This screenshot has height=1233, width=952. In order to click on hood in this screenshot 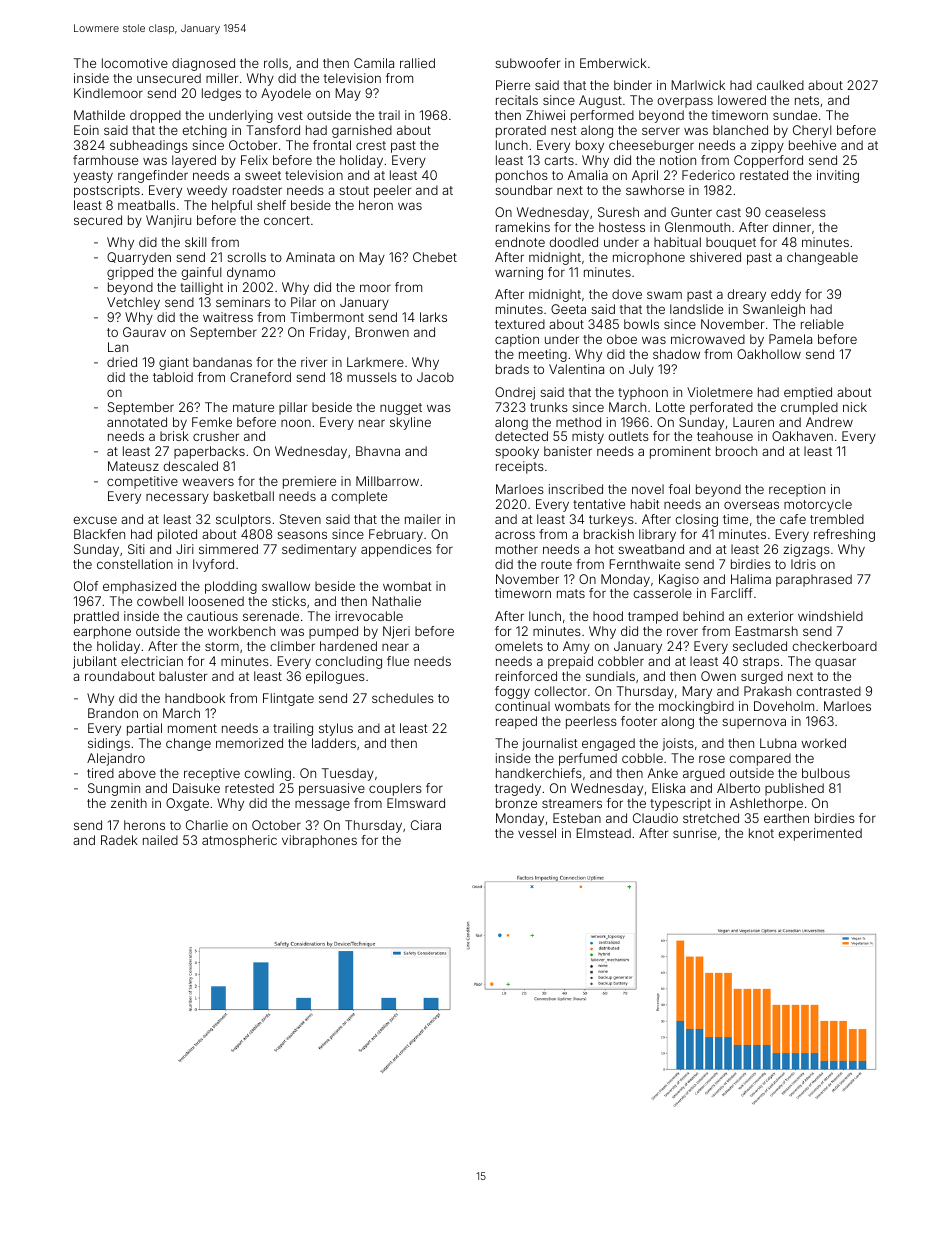, I will do `click(608, 616)`.
